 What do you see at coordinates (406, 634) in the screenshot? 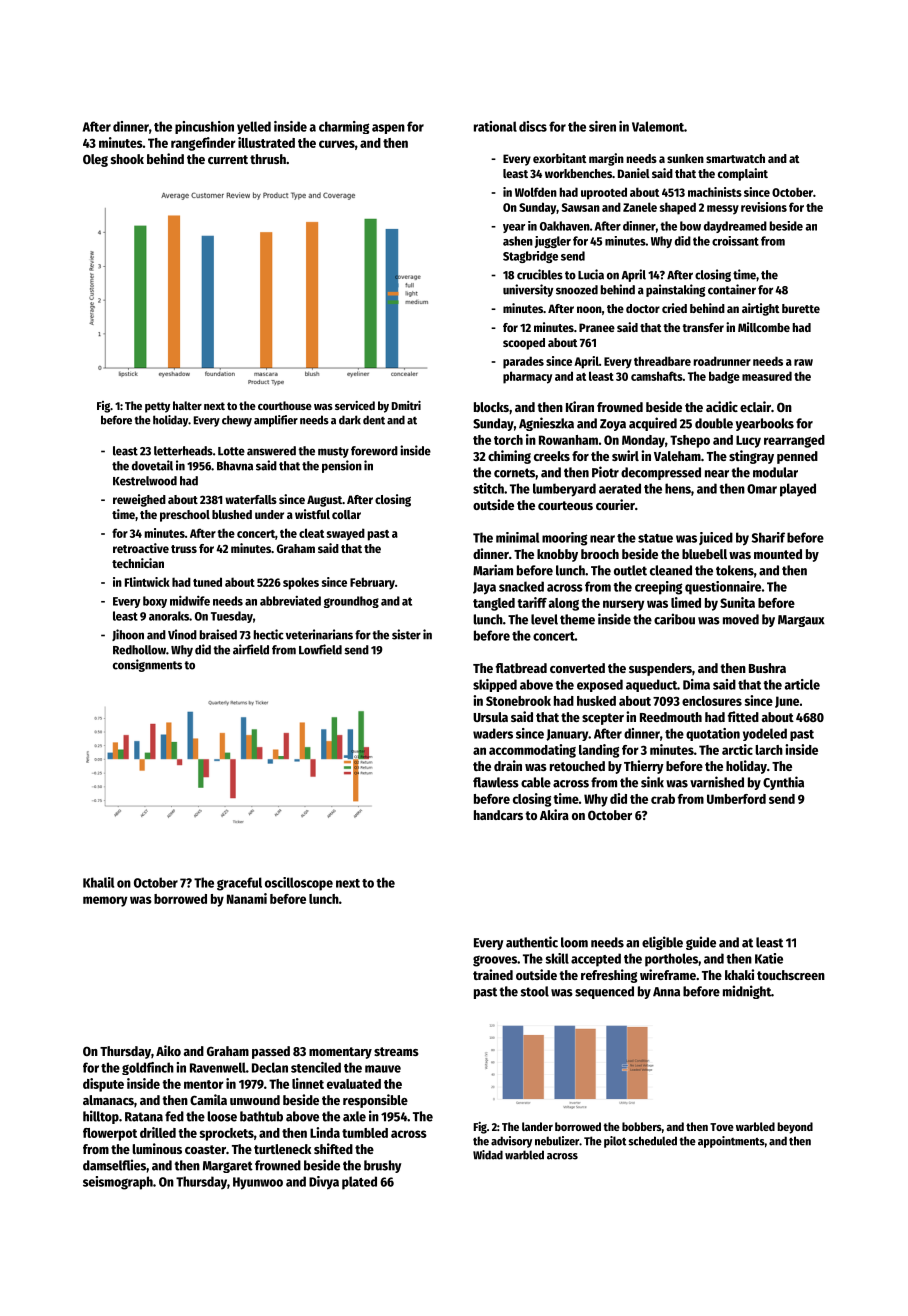
I see `sister` at bounding box center [406, 634].
